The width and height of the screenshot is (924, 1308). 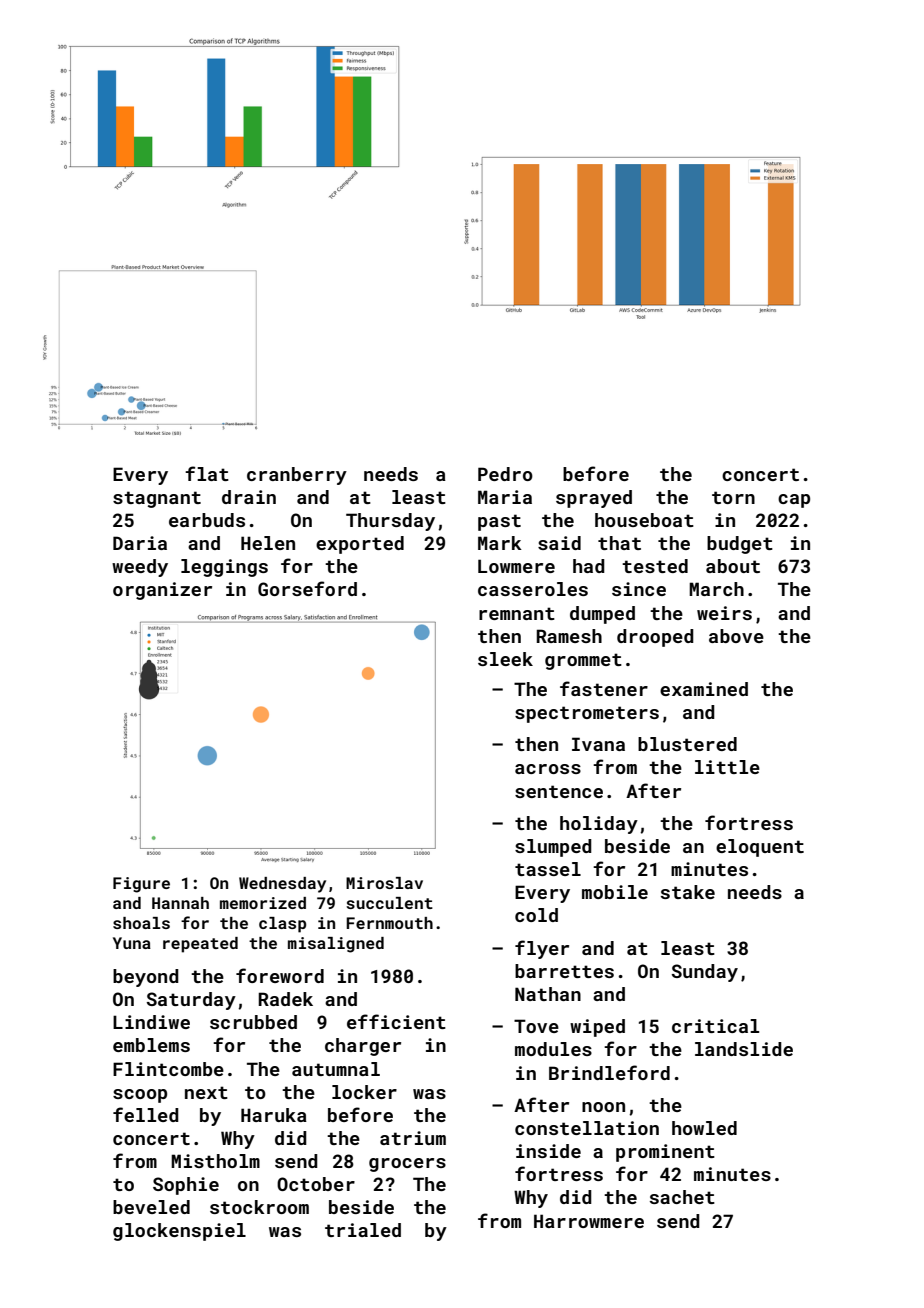 What do you see at coordinates (363, 1230) in the screenshot?
I see `trialed` at bounding box center [363, 1230].
